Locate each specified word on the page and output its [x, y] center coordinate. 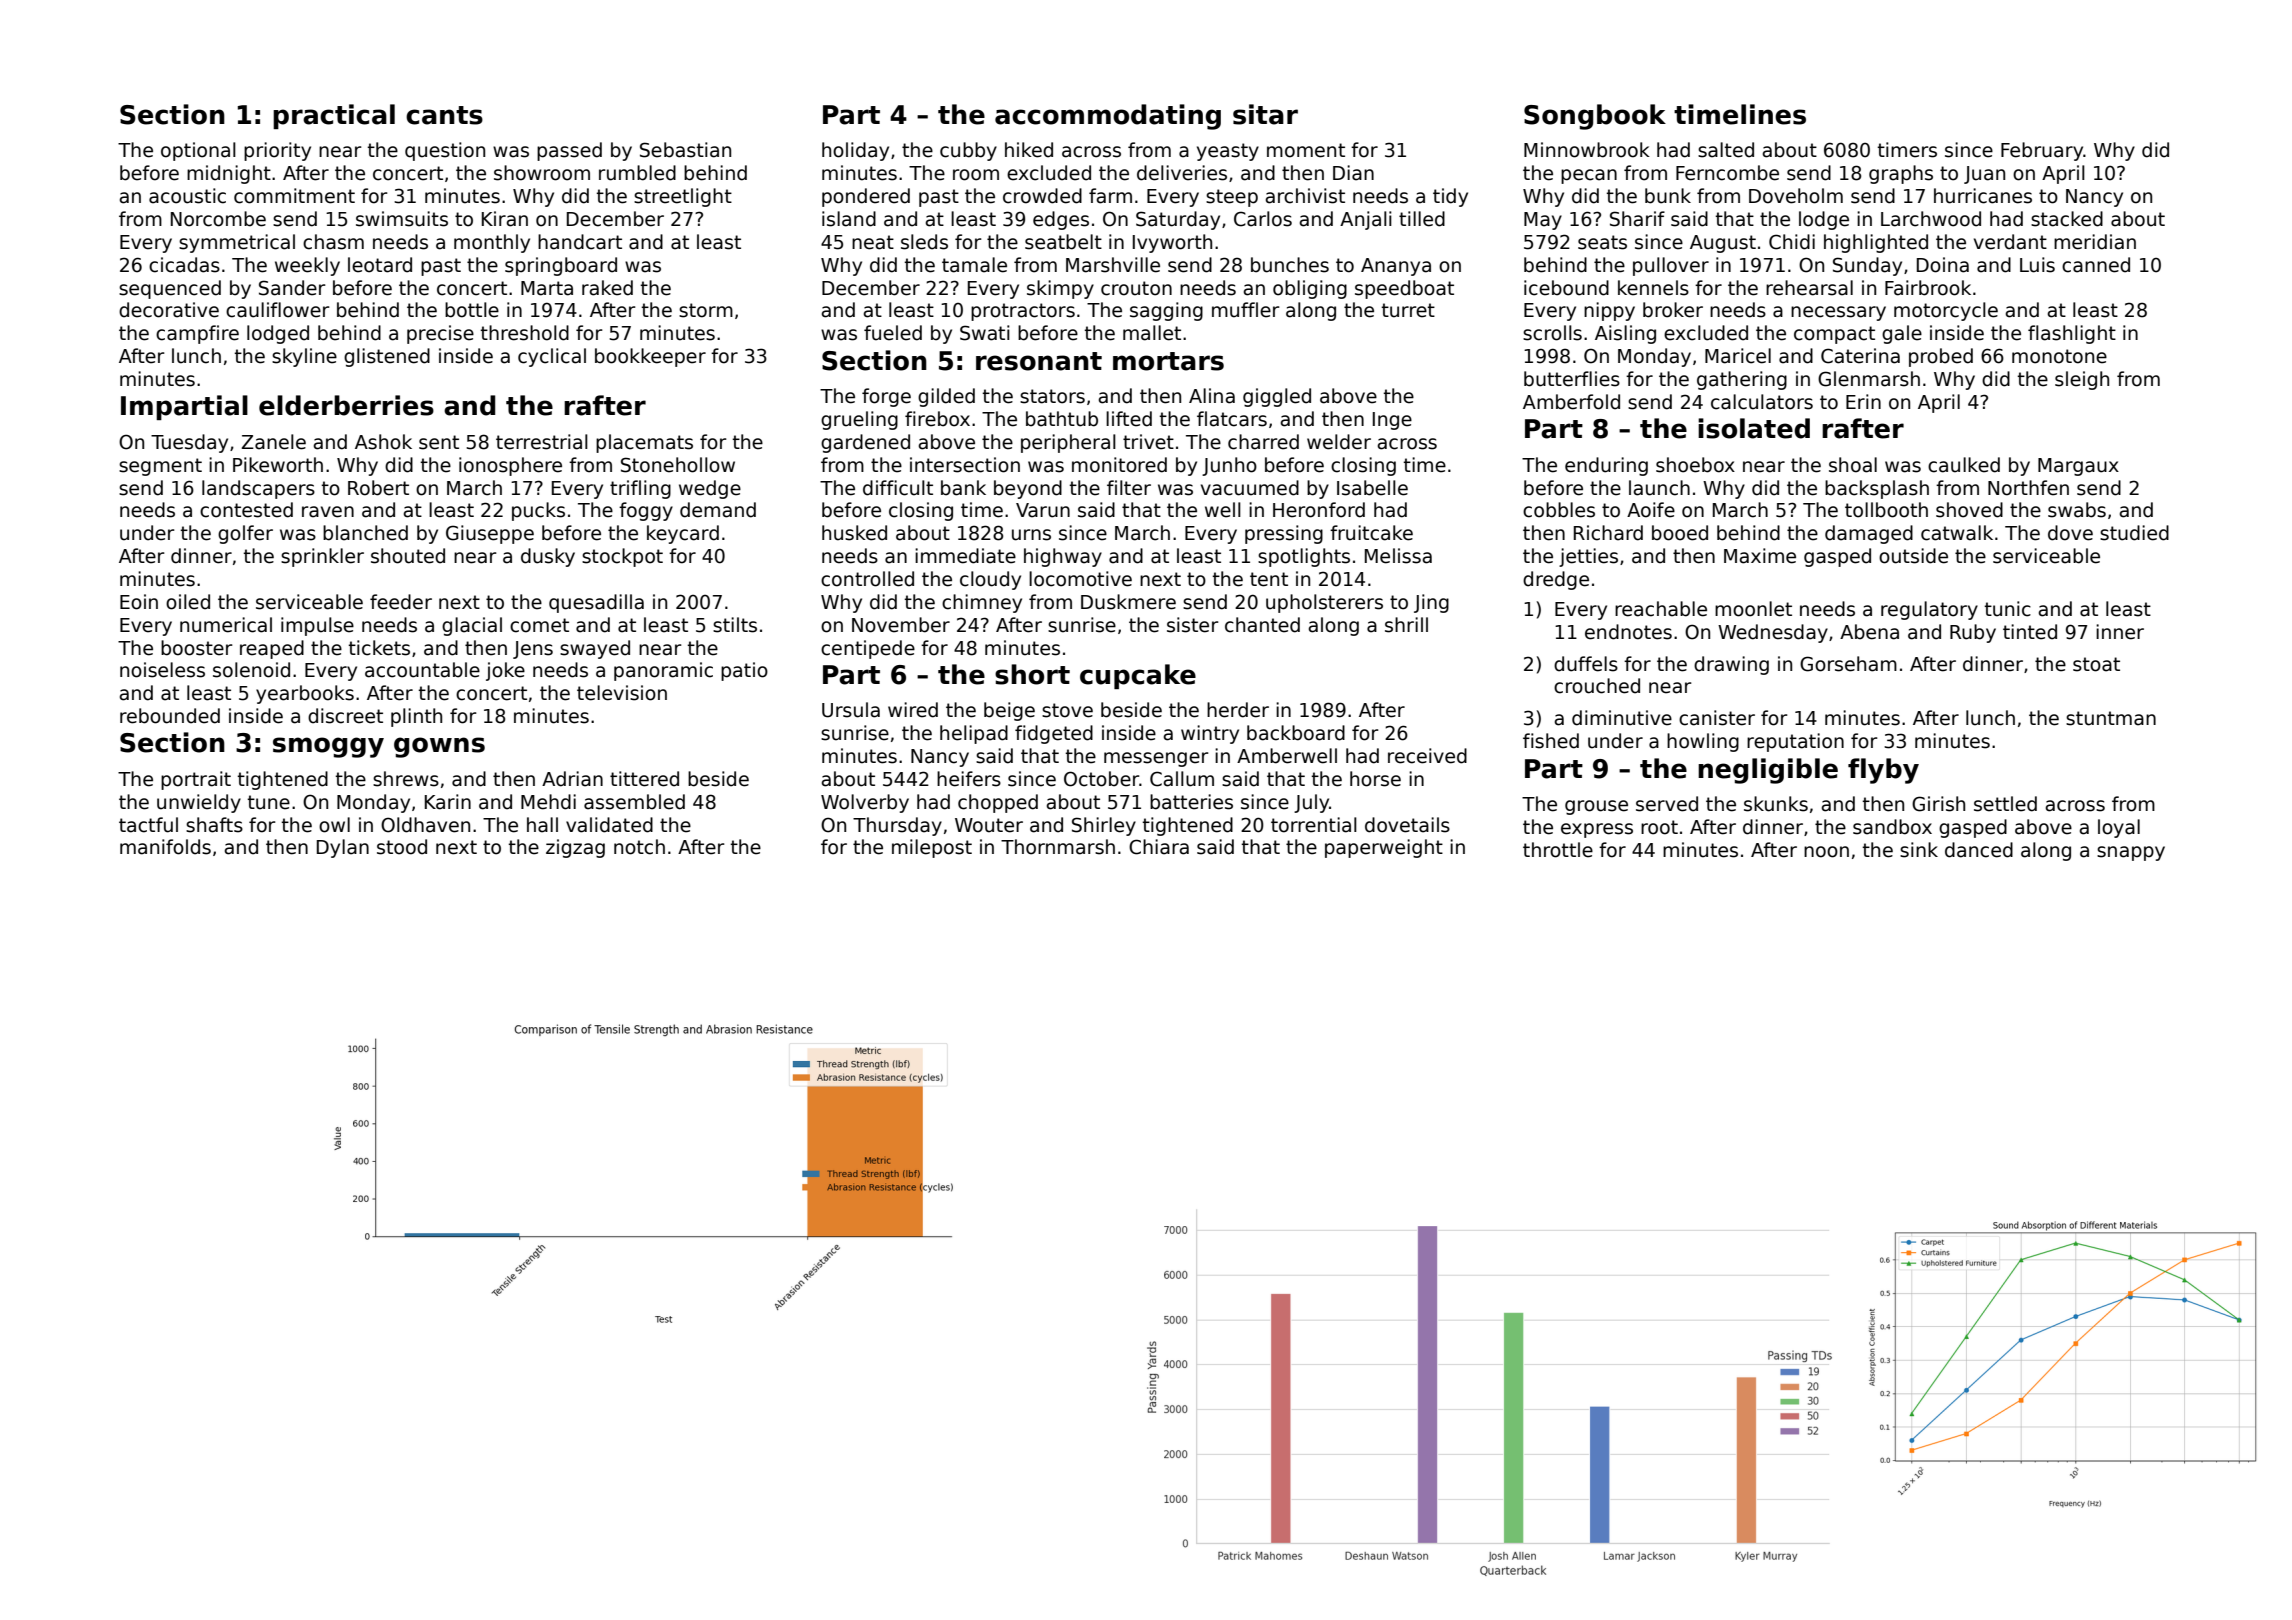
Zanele [274, 442]
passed [569, 151]
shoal [1853, 465]
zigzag [575, 848]
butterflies [1572, 379]
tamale [974, 265]
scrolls [1552, 333]
